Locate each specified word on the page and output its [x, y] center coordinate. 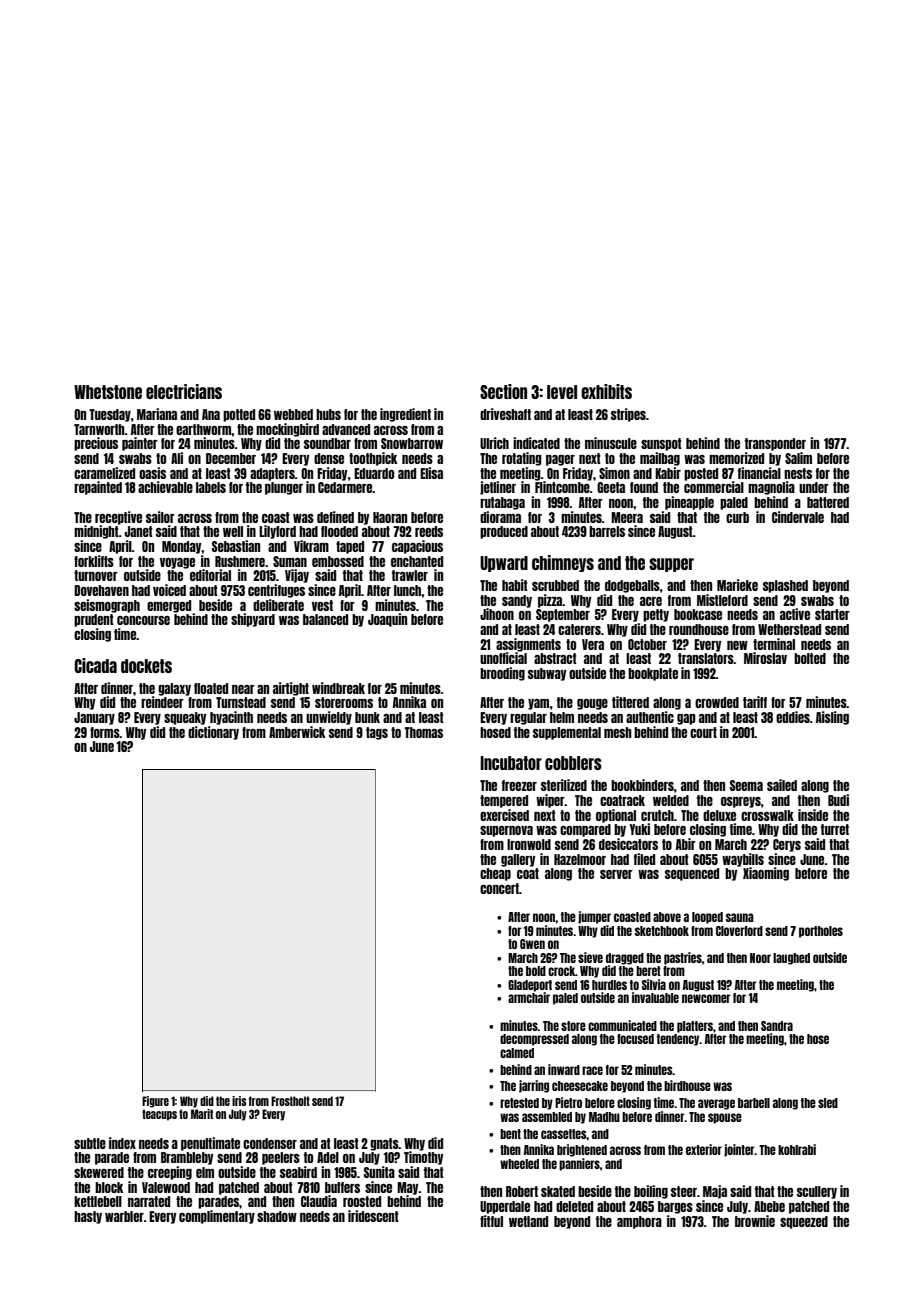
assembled [547, 1117]
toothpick [373, 459]
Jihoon [497, 614]
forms [105, 732]
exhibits [606, 391]
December [231, 458]
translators [706, 658]
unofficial [503, 658]
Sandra [777, 1026]
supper [671, 565]
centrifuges [276, 591]
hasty [88, 1217]
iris [239, 1101]
